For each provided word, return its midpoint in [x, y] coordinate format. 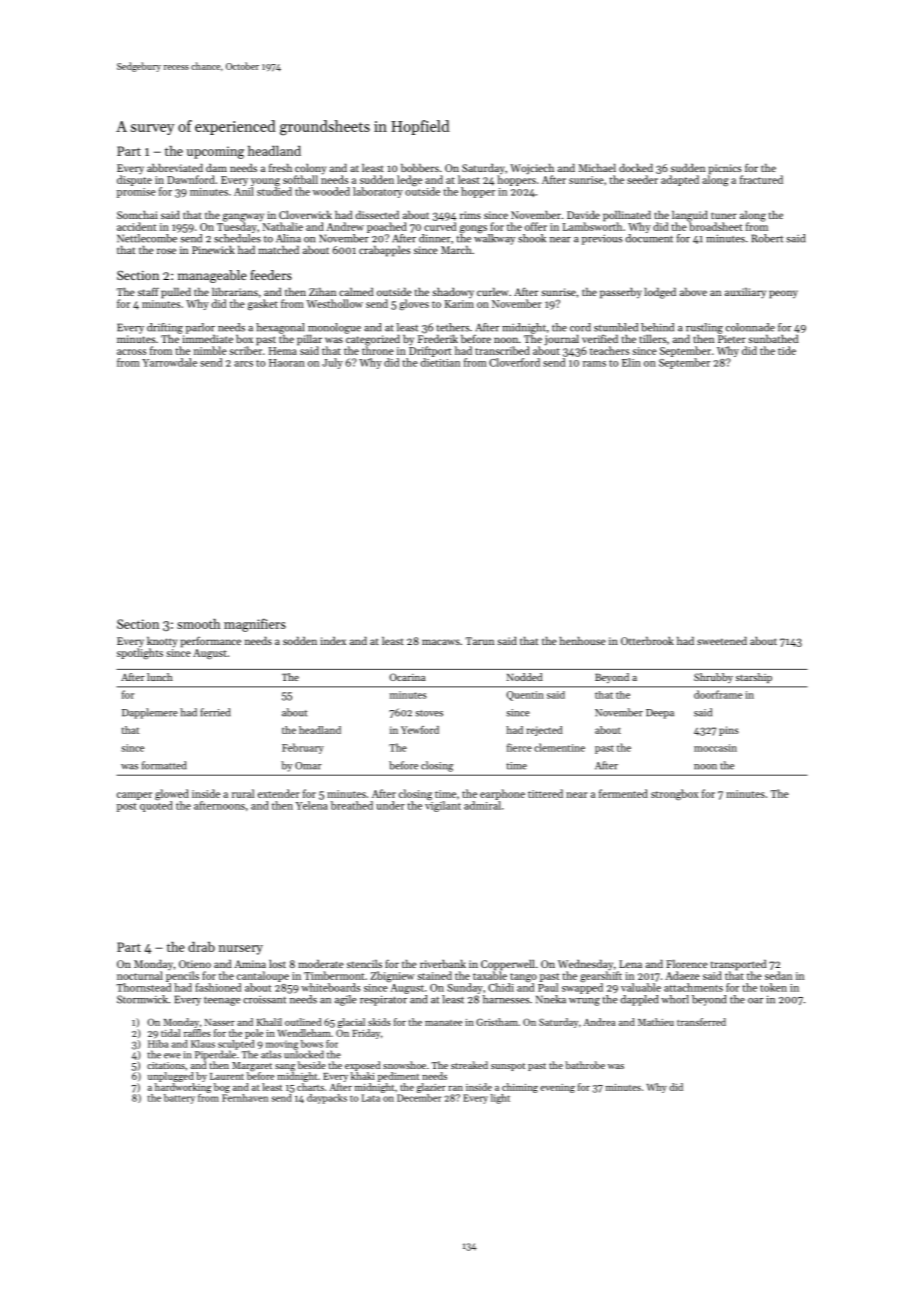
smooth [198, 624]
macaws [441, 642]
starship [754, 678]
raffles [197, 1033]
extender [279, 793]
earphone [502, 794]
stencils [364, 964]
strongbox [675, 795]
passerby [621, 293]
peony [783, 294]
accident [137, 226]
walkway [494, 239]
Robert [767, 238]
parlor [200, 328]
